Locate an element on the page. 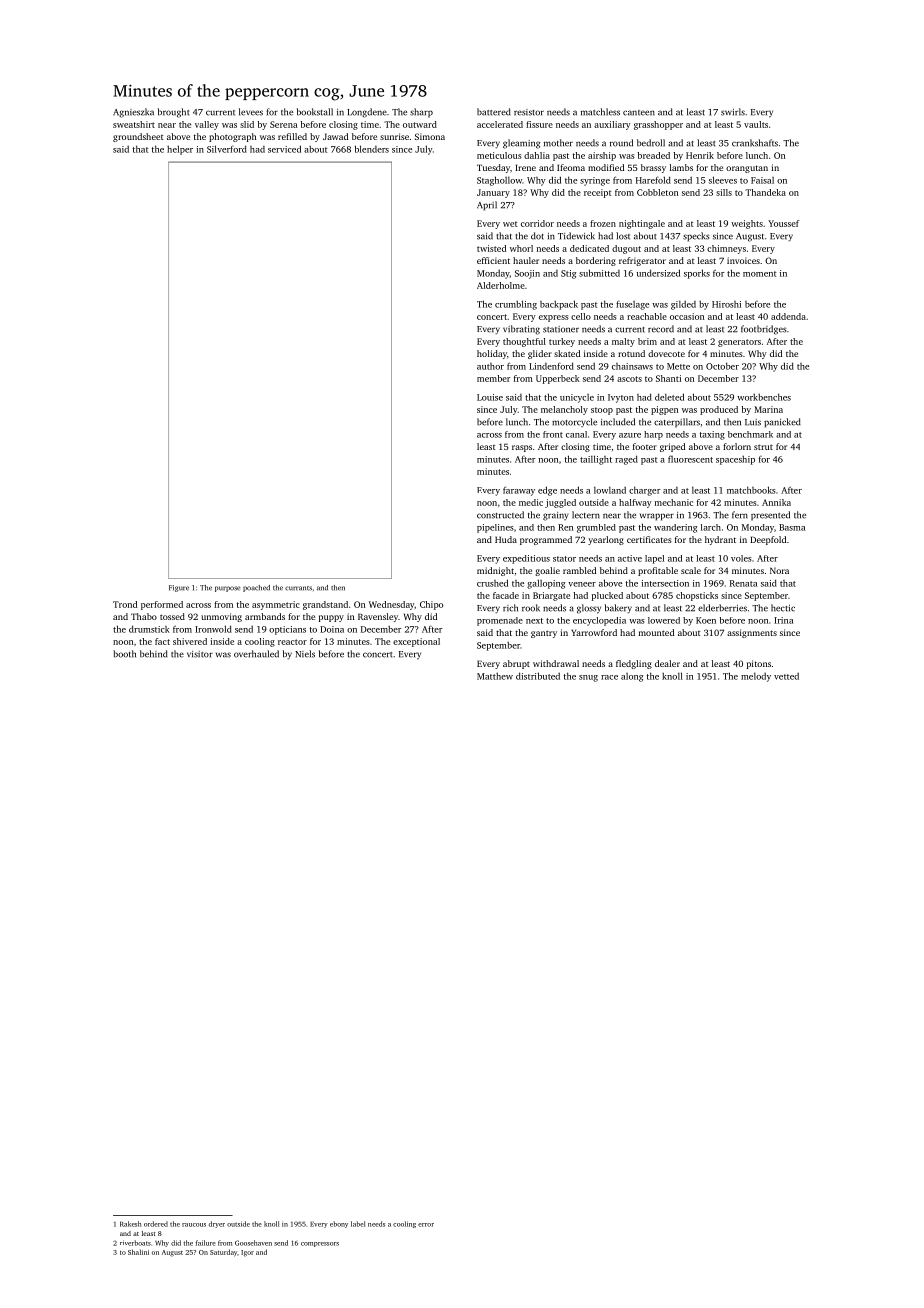  dryer is located at coordinates (217, 1224).
